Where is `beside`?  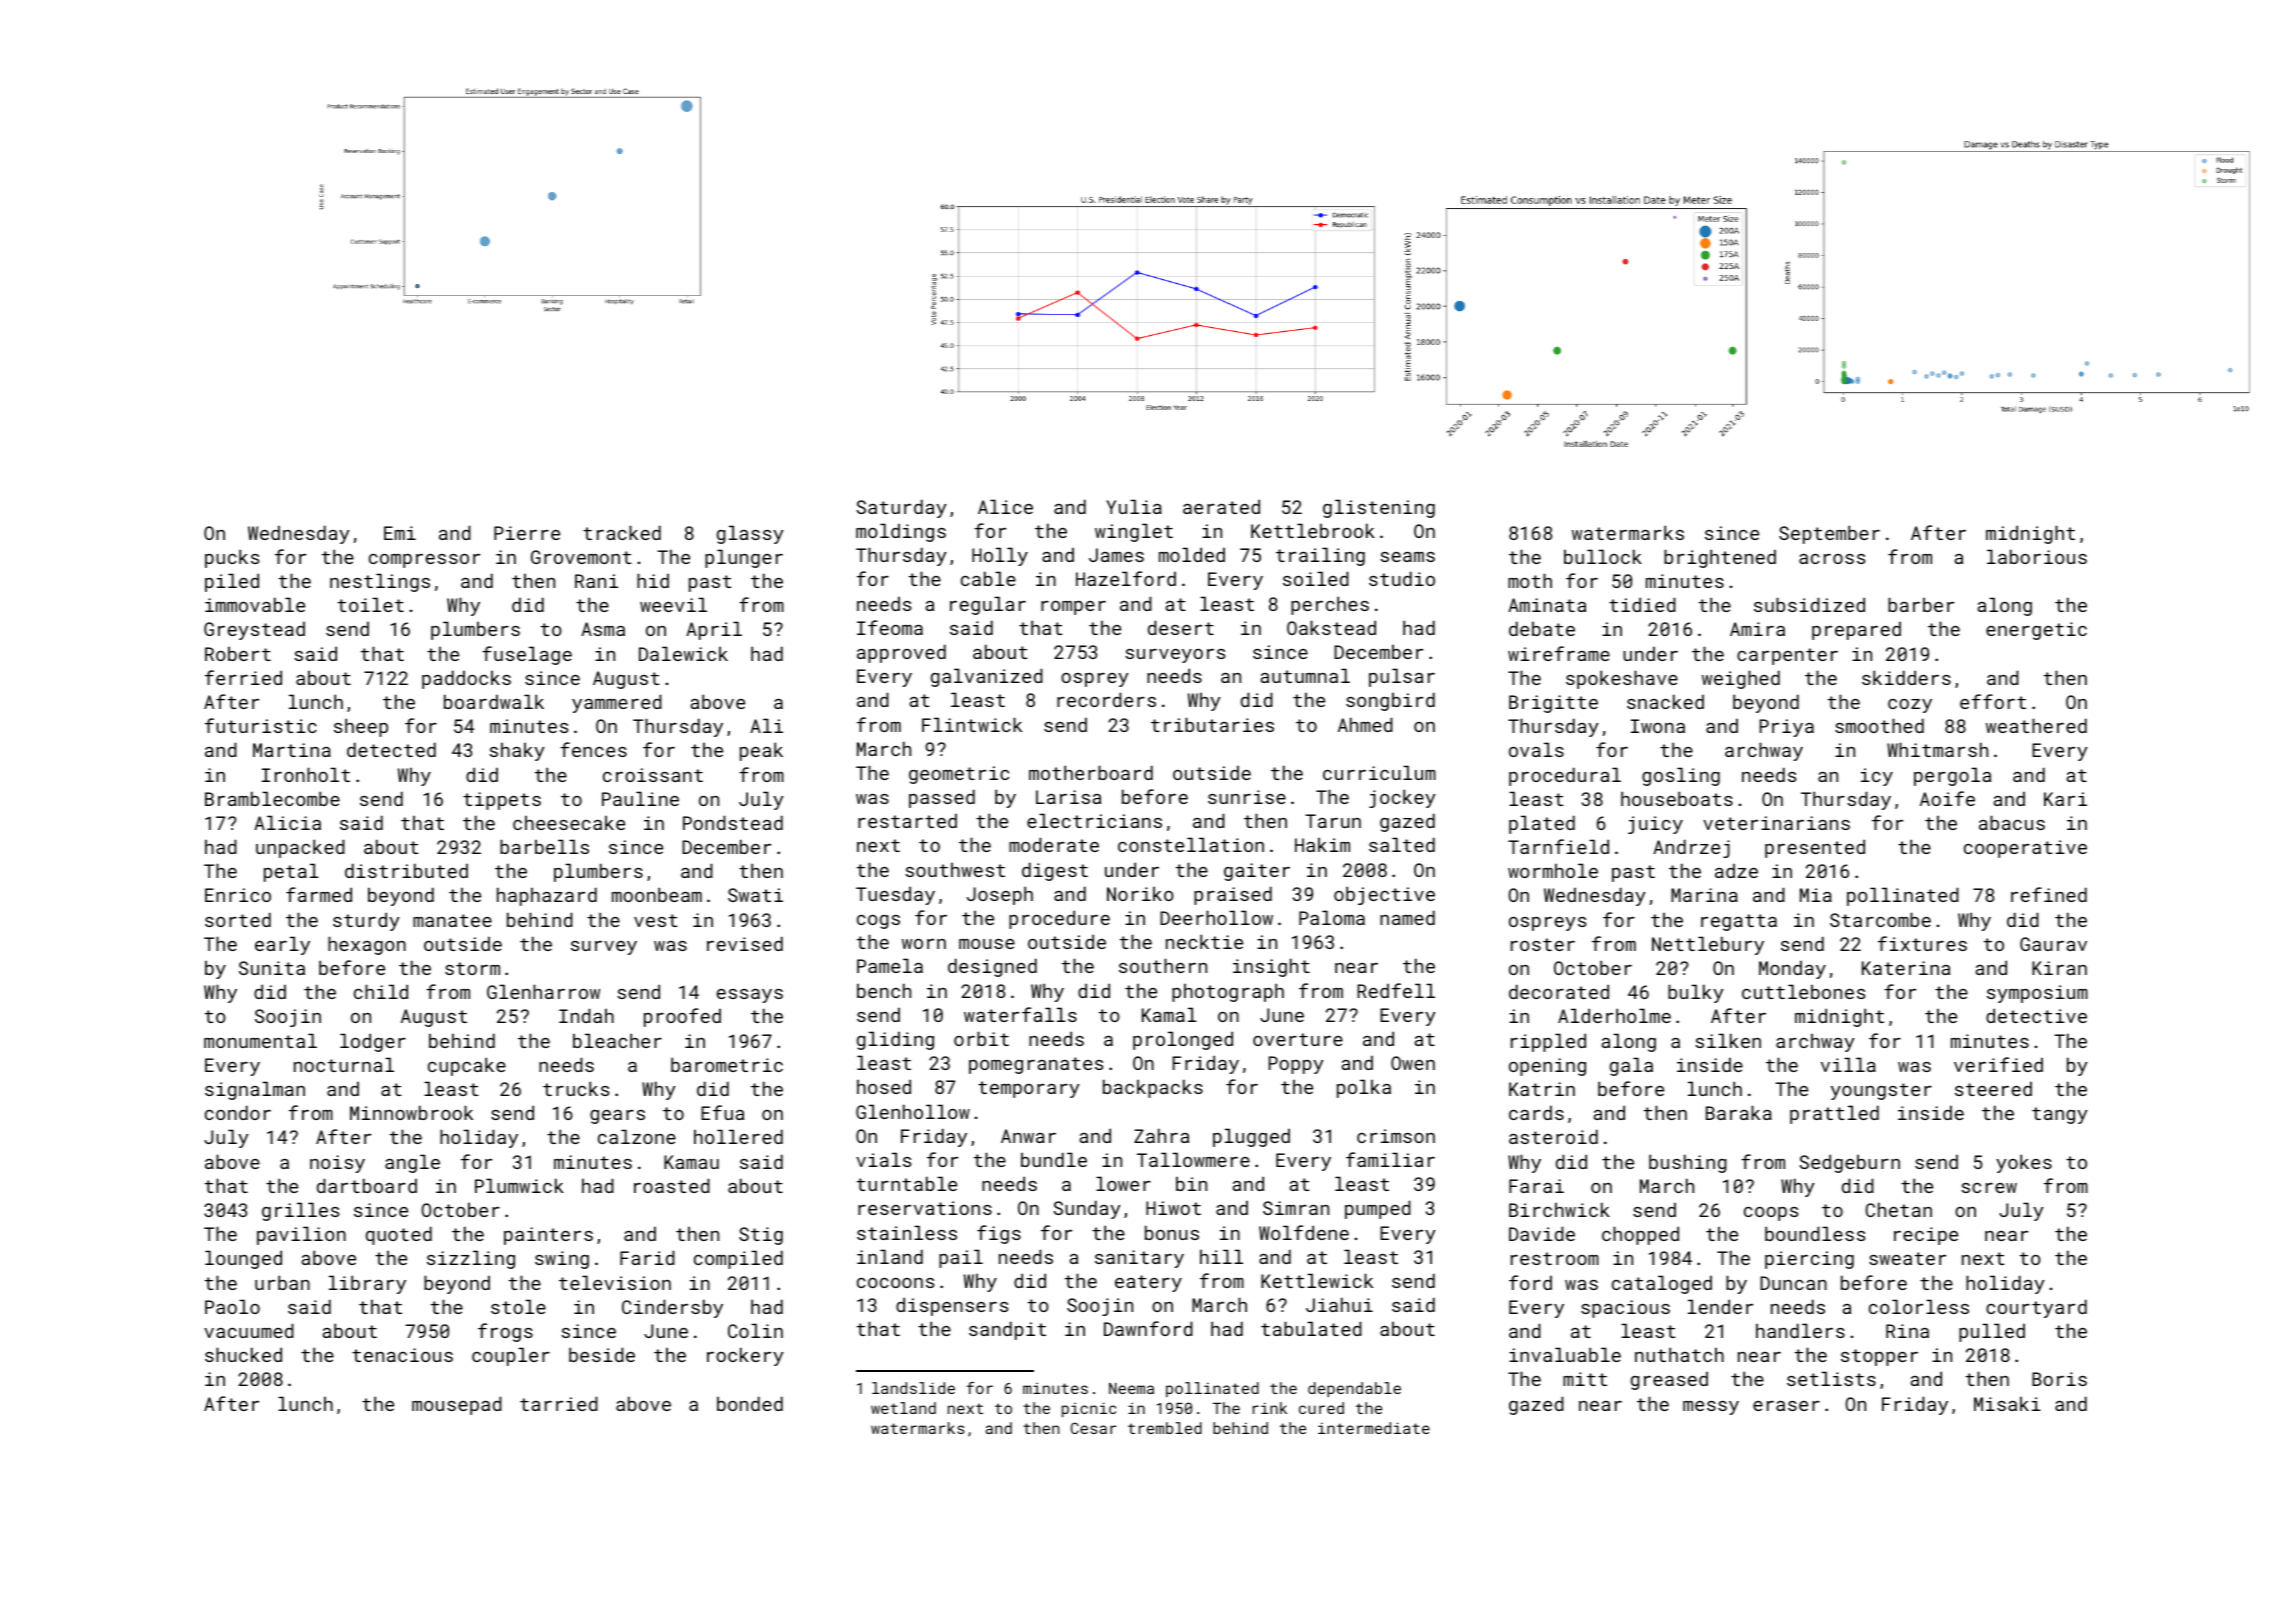 beside is located at coordinates (602, 1354).
